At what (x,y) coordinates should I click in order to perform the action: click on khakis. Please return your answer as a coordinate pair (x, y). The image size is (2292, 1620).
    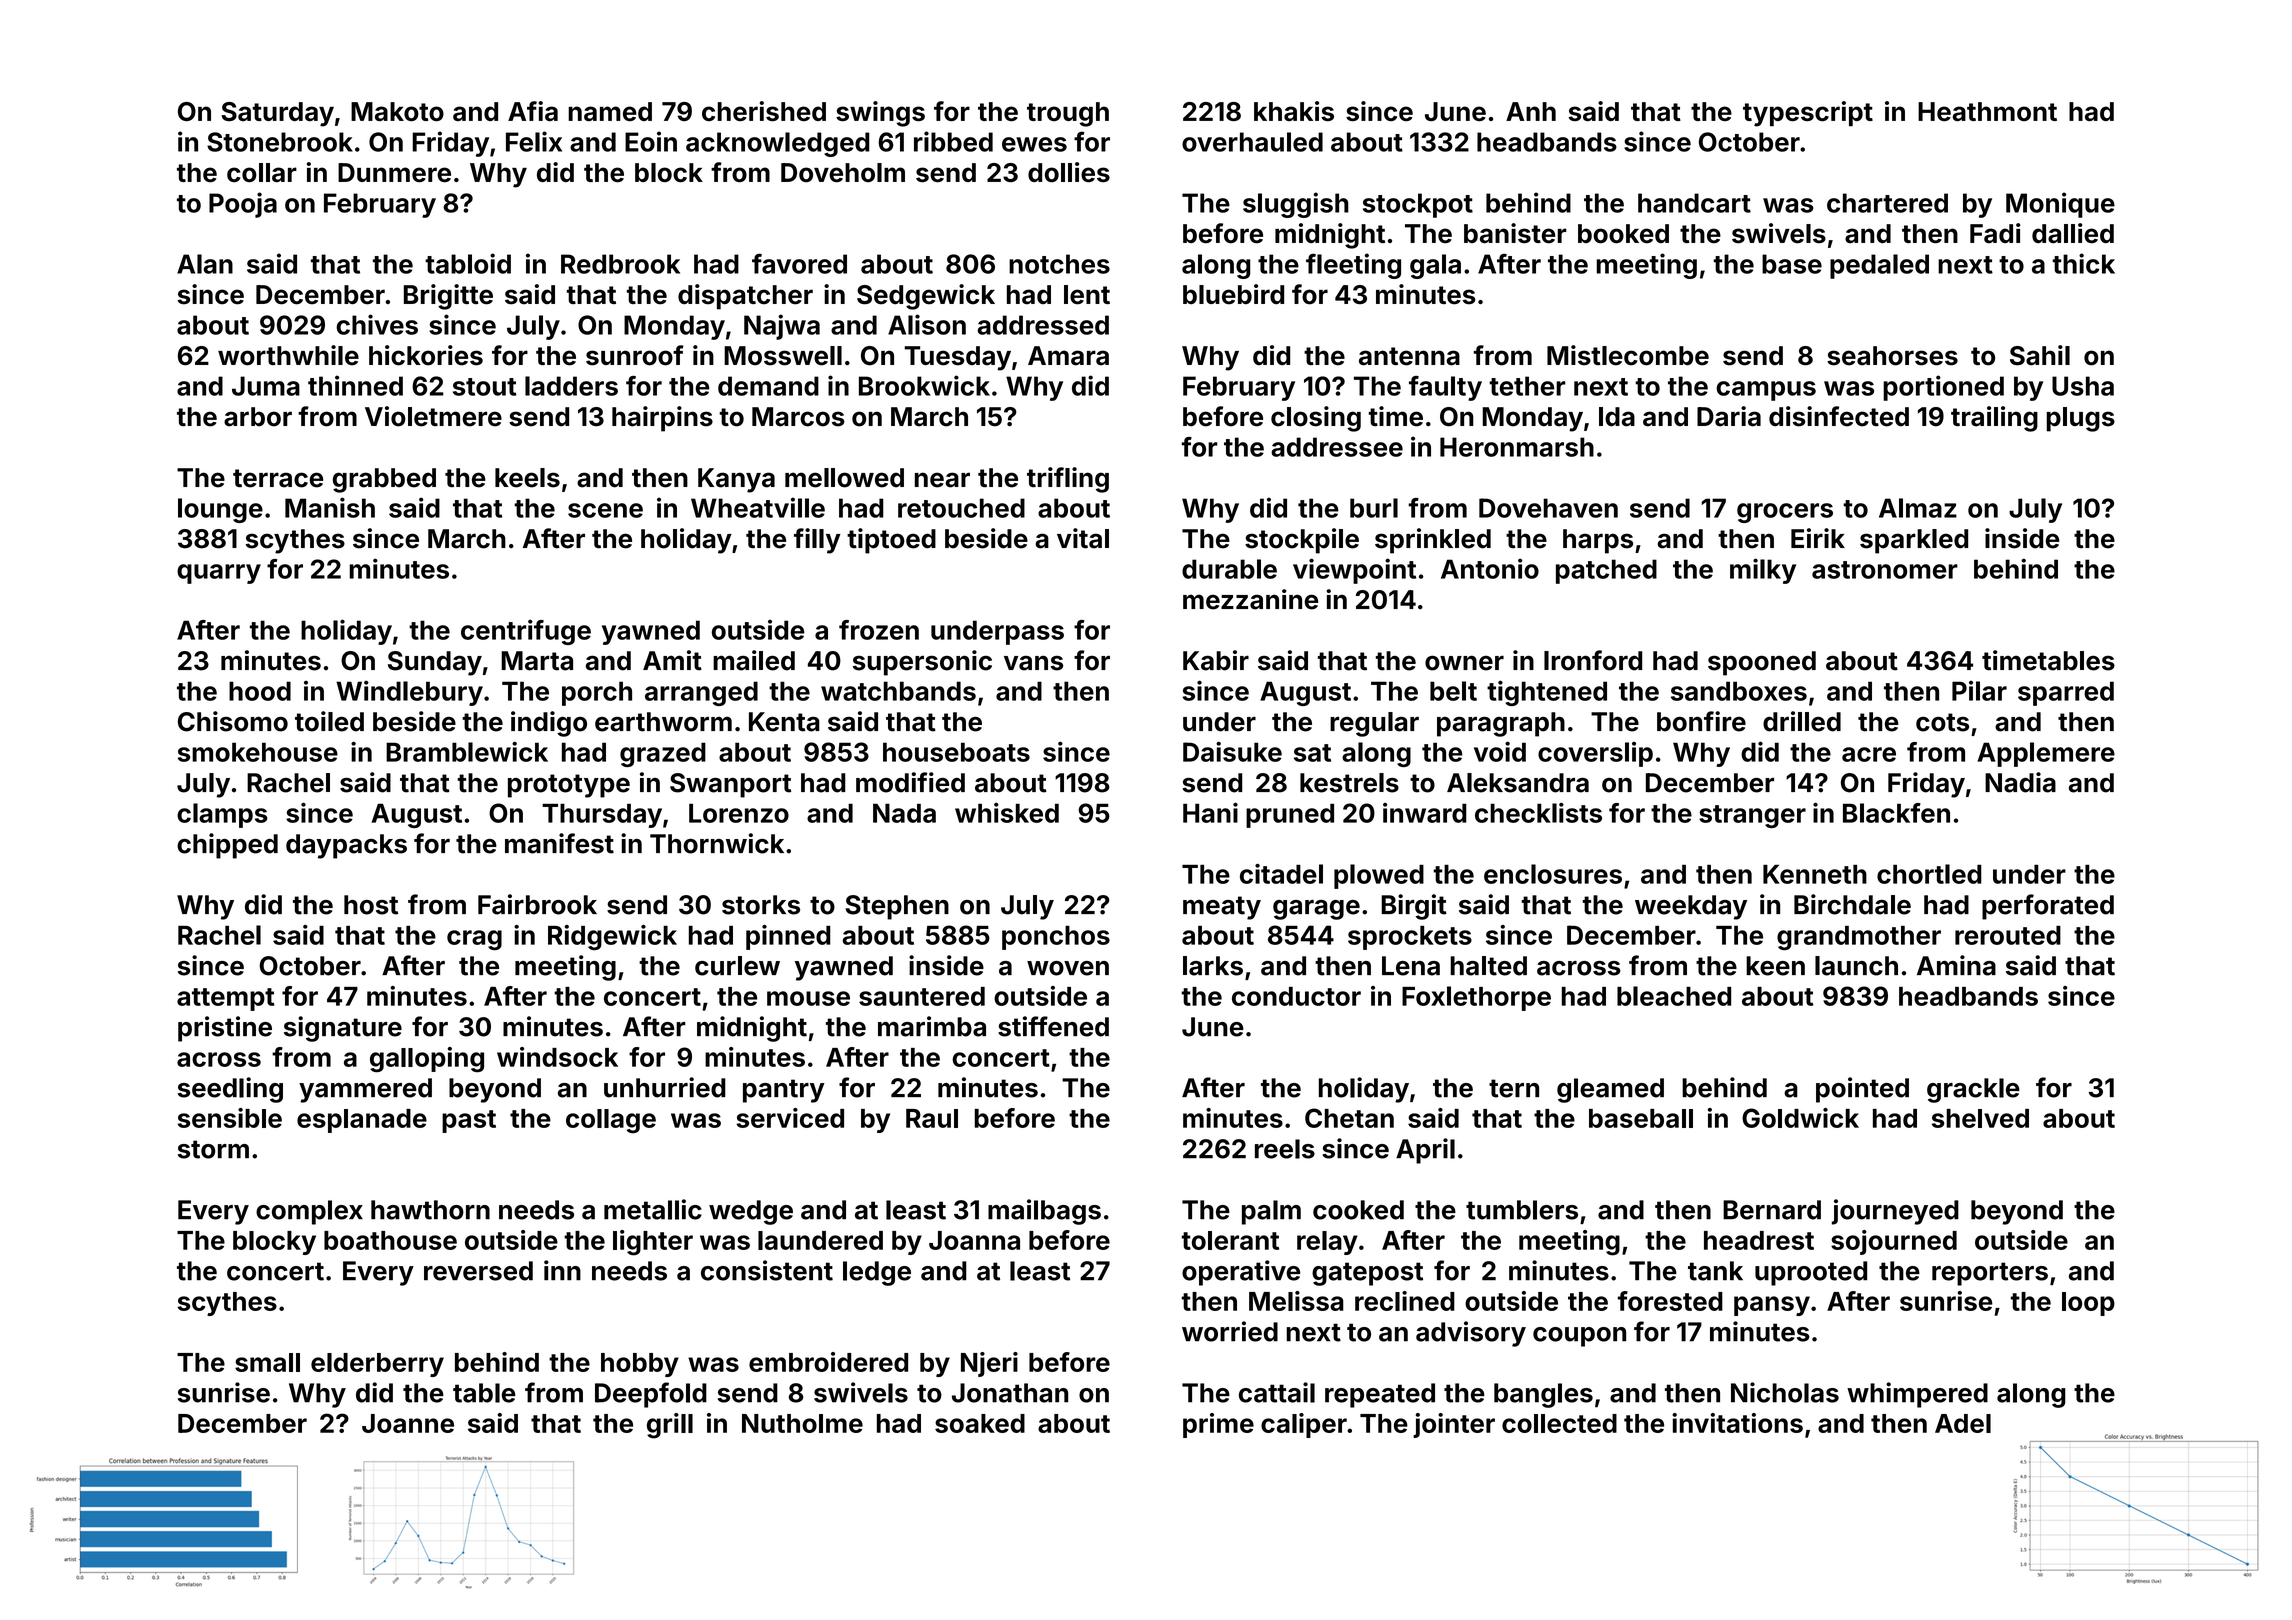
    Looking at the image, I should click on (1294, 111).
